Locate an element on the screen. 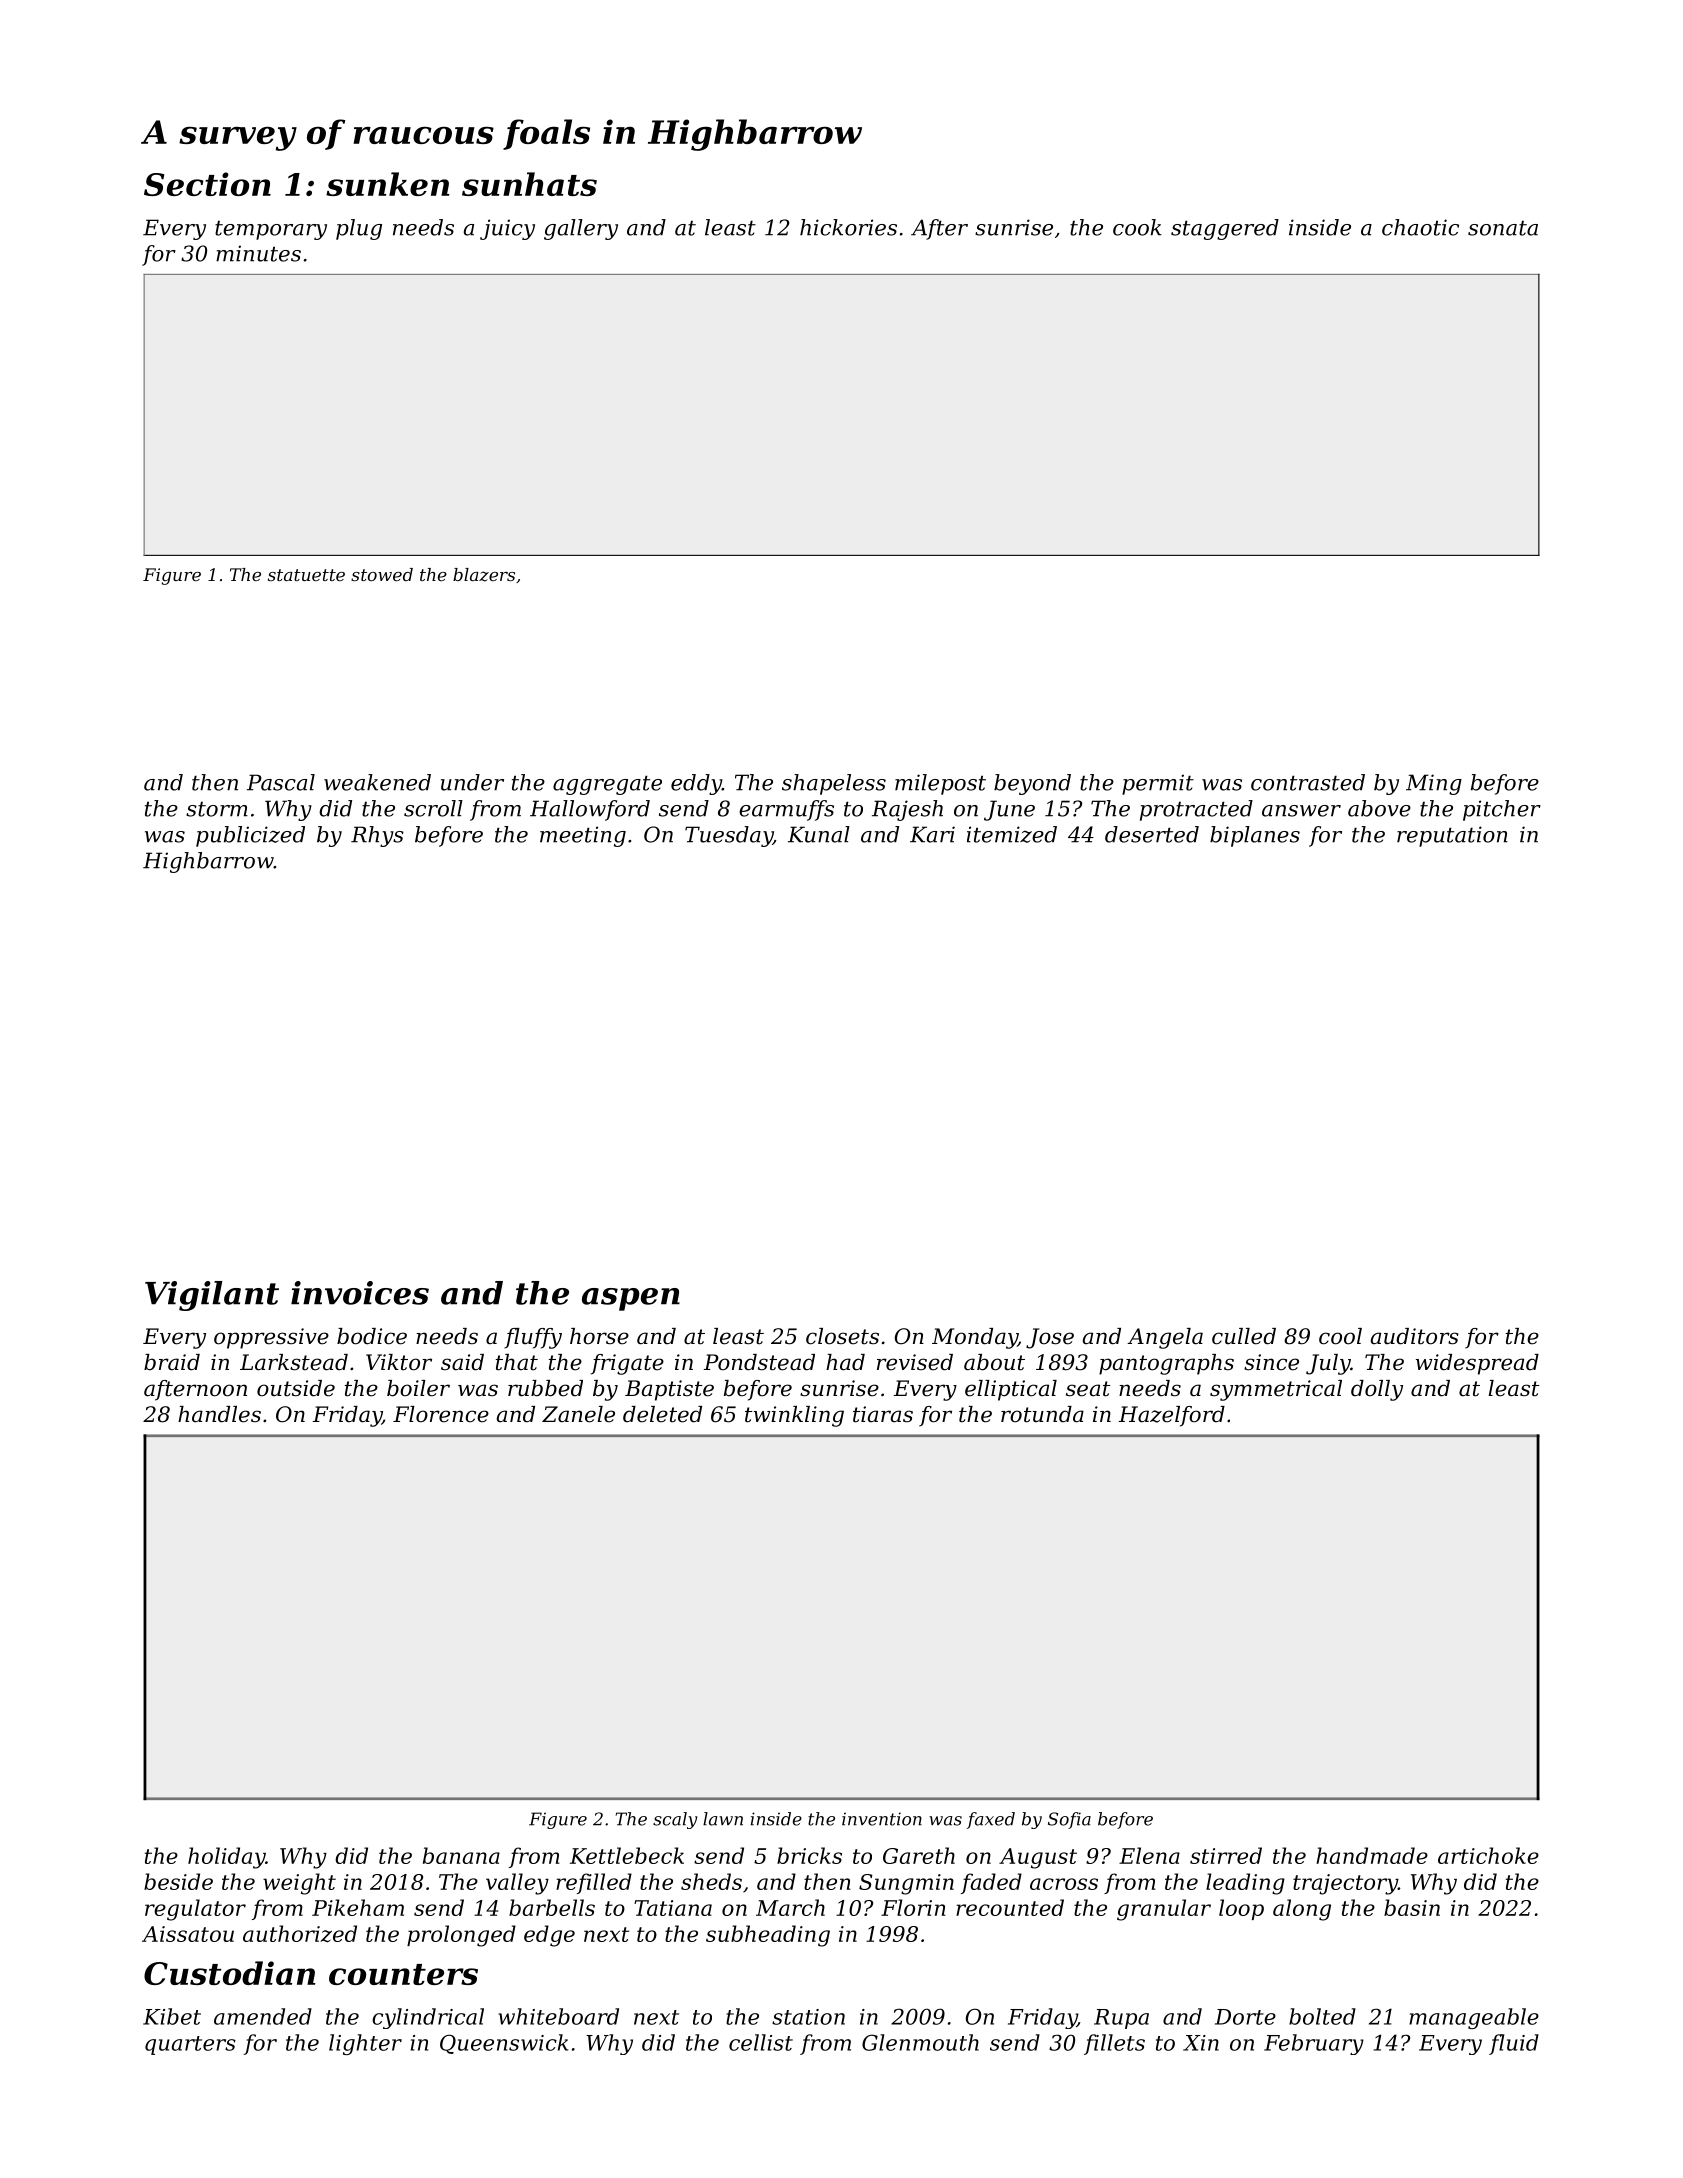 This screenshot has width=1683, height=2178. publicized is located at coordinates (250, 836).
